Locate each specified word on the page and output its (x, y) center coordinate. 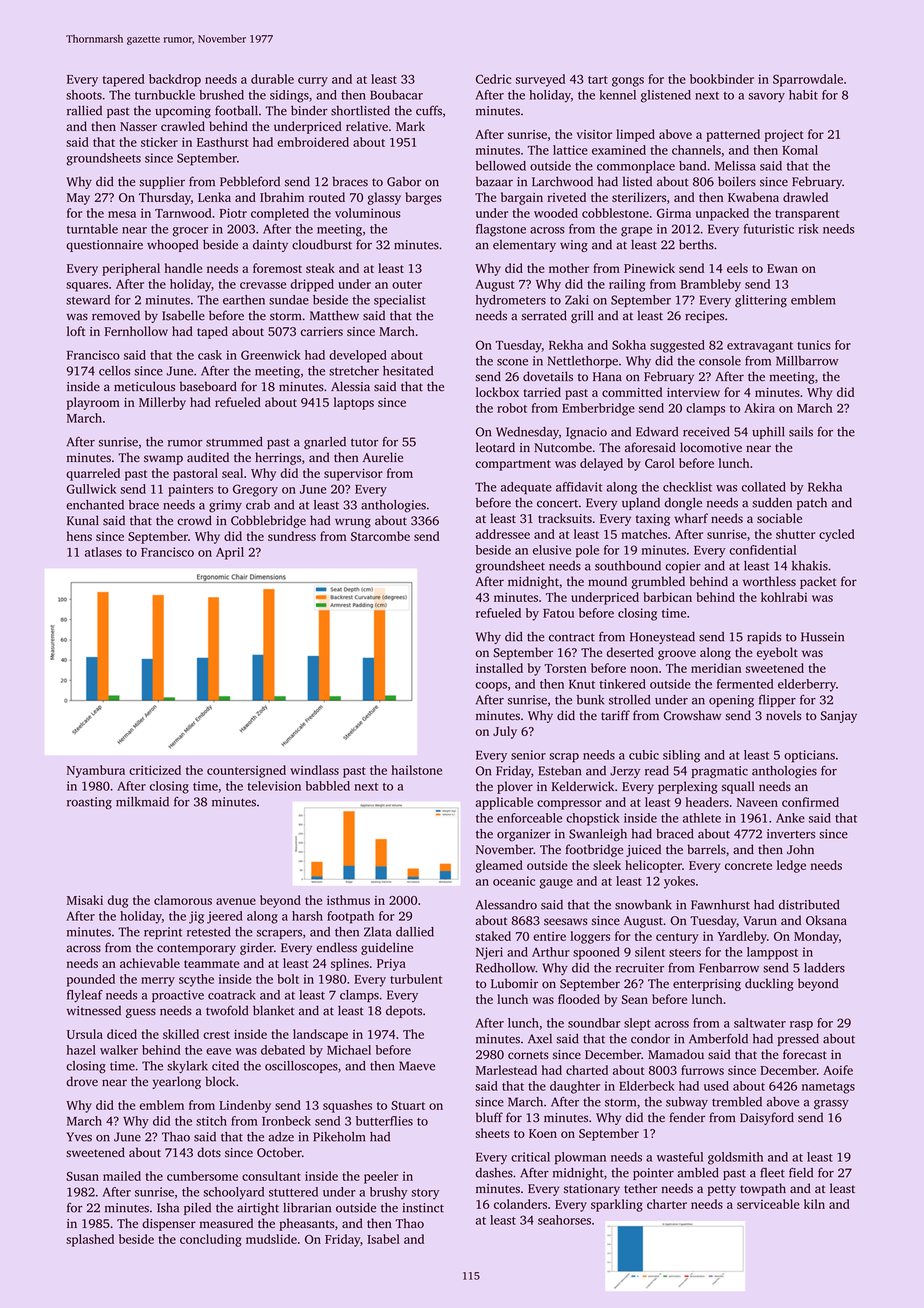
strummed (234, 442)
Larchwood (562, 181)
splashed (90, 1240)
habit (803, 95)
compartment (513, 465)
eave (218, 1051)
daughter (575, 1087)
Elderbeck (647, 1086)
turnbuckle (165, 95)
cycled (837, 535)
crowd (194, 520)
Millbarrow (807, 361)
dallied (415, 932)
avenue (236, 901)
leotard (495, 447)
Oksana (826, 920)
